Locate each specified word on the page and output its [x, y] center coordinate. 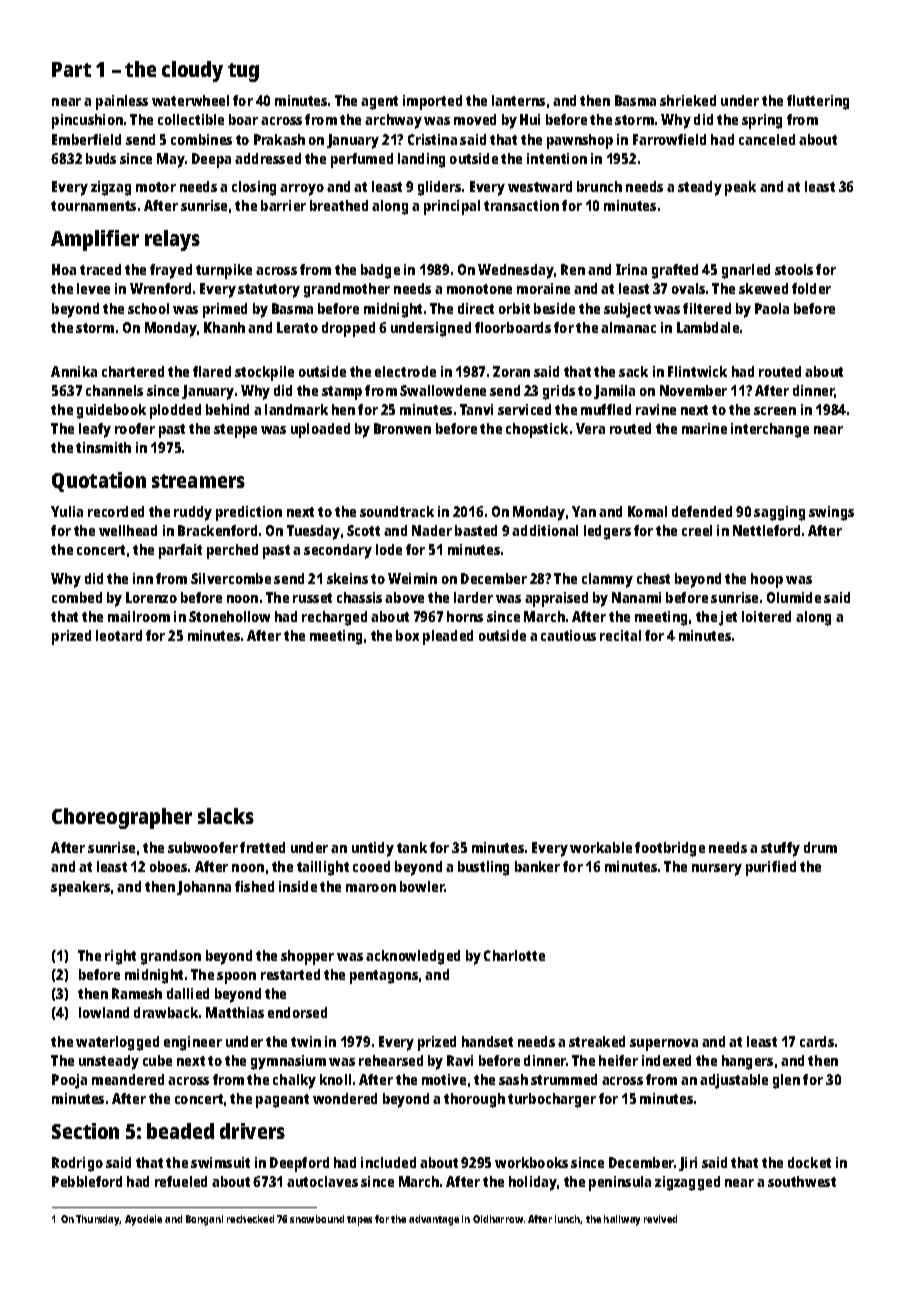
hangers [747, 1062]
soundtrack [397, 511]
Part [71, 69]
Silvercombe [231, 578]
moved [475, 119]
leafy [95, 430]
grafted [675, 271]
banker [537, 866]
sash [513, 1079]
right [120, 957]
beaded [180, 1131]
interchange [770, 430]
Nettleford [766, 530]
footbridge [670, 849]
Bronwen [402, 428]
